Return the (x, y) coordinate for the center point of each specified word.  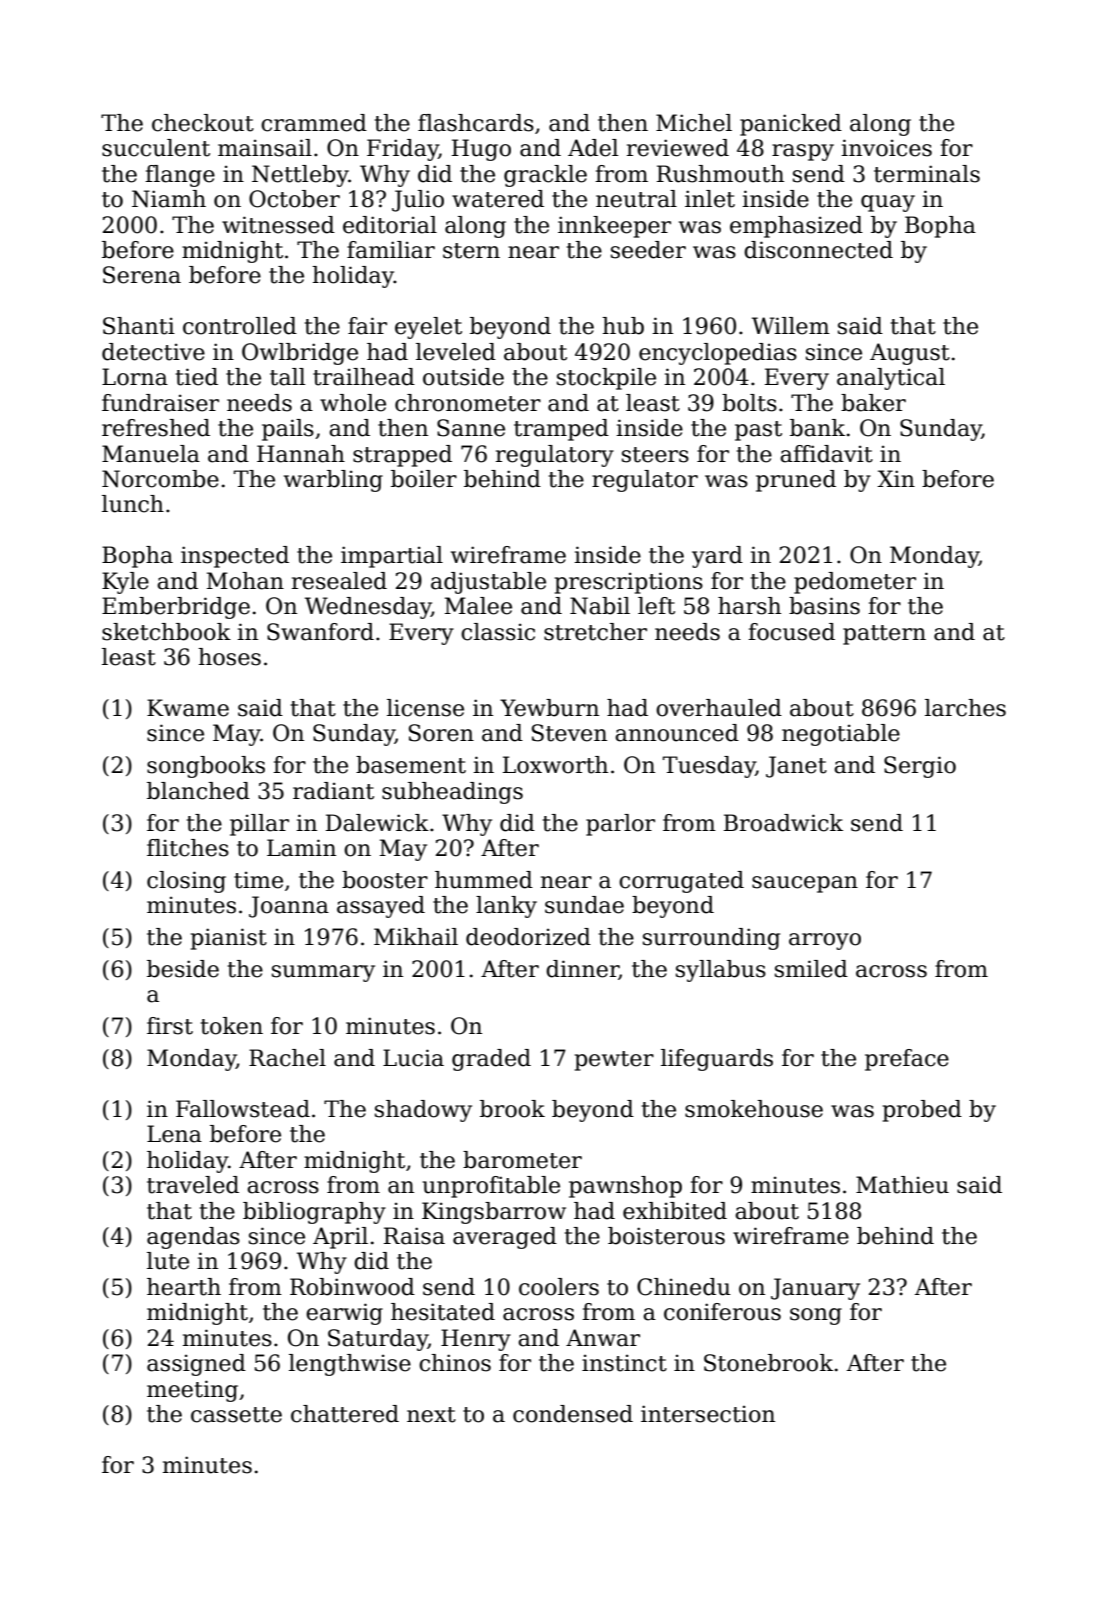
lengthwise (350, 1365)
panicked (791, 125)
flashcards (476, 123)
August (910, 354)
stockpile (606, 379)
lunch (133, 504)
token (232, 1026)
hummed (484, 880)
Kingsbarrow (494, 1213)
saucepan (805, 884)
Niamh (169, 199)
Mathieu (902, 1185)
